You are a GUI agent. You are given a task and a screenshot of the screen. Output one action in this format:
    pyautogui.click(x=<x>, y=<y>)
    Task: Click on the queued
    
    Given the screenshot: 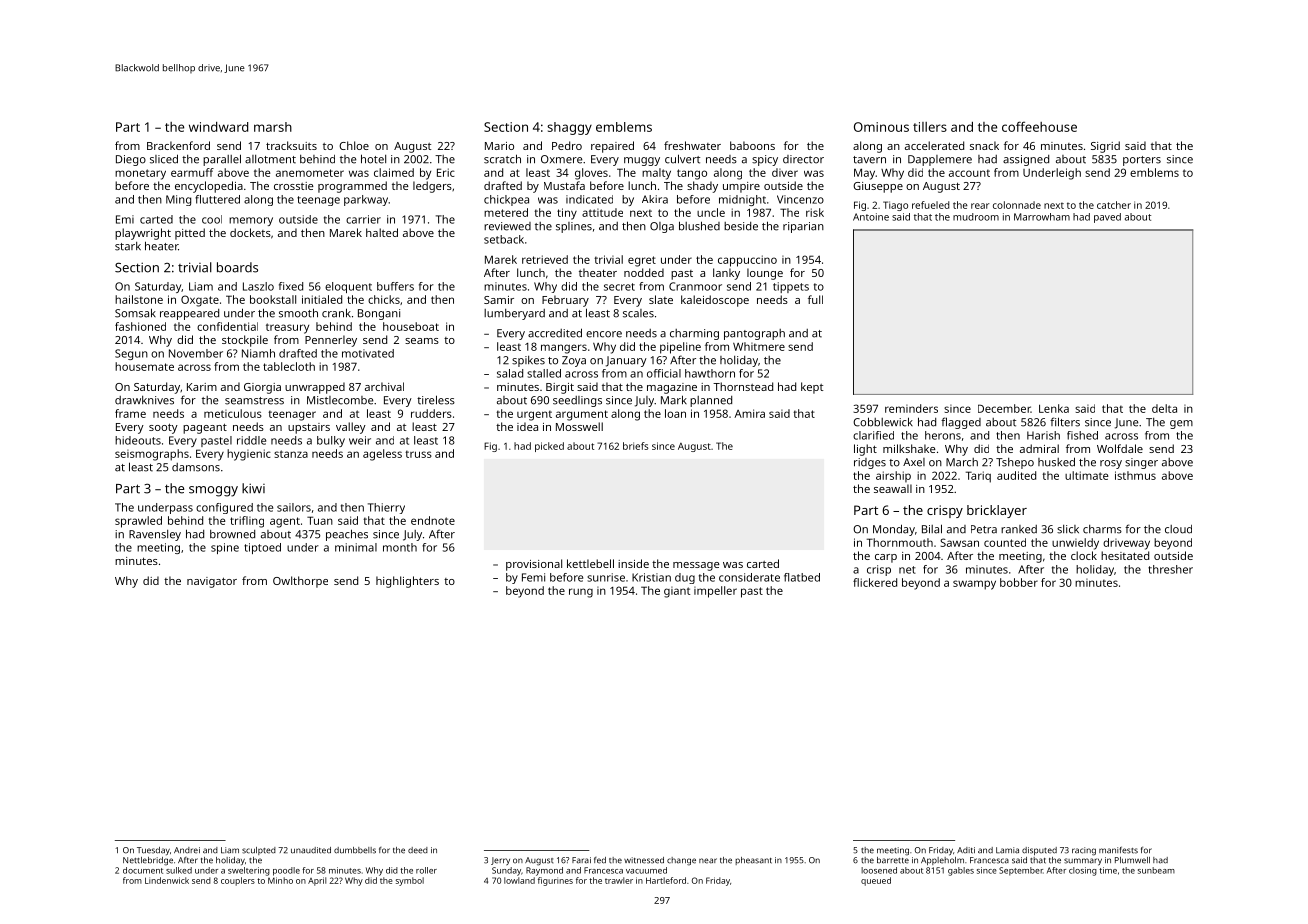 What is the action you would take?
    pyautogui.click(x=876, y=881)
